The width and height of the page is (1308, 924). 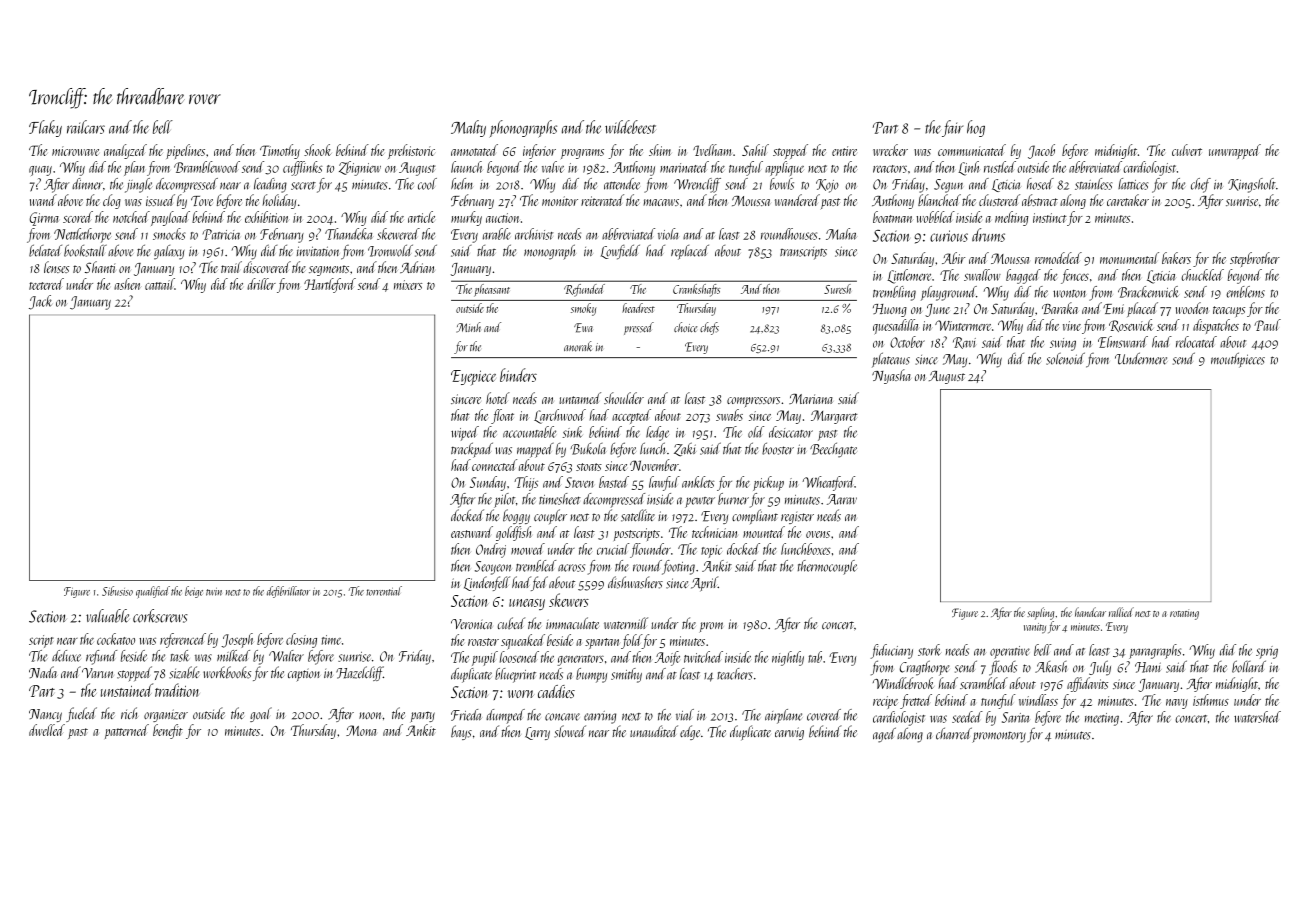 What do you see at coordinates (40, 302) in the page?
I see `Jack` at bounding box center [40, 302].
